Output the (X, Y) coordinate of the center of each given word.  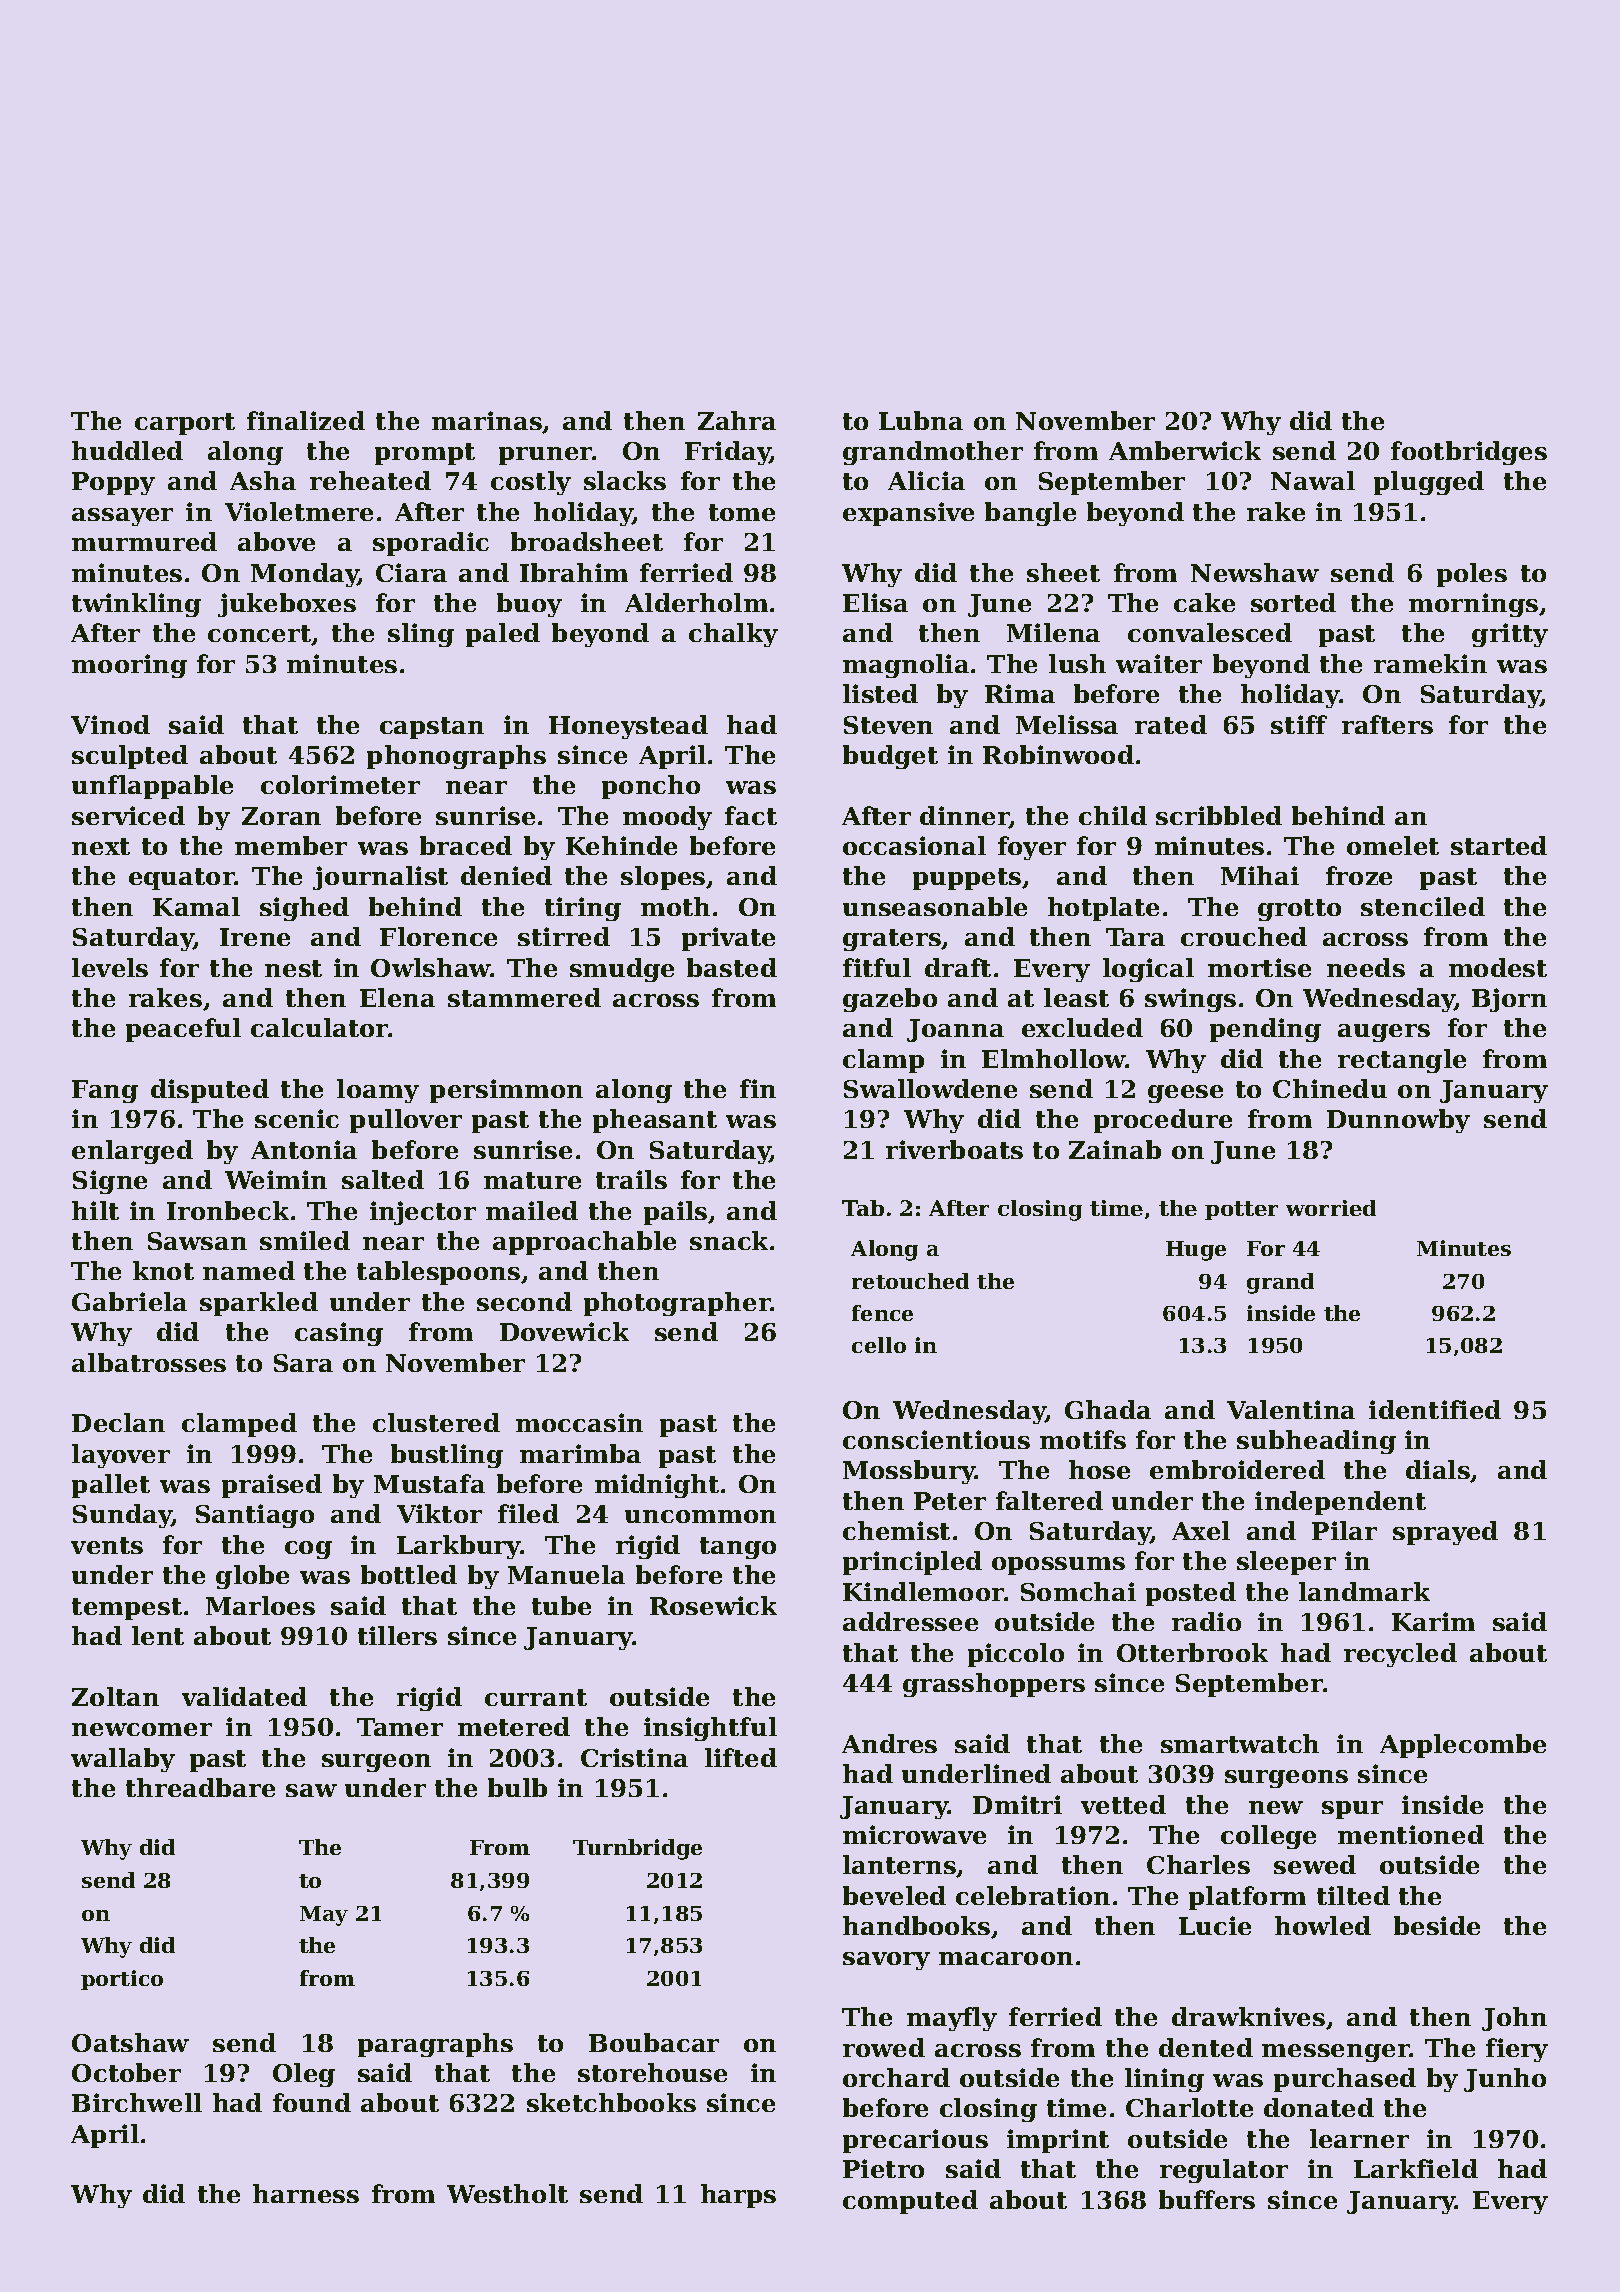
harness (306, 2193)
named (249, 1270)
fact (751, 815)
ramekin (1430, 663)
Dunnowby (1398, 1121)
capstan (432, 728)
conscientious (936, 1439)
